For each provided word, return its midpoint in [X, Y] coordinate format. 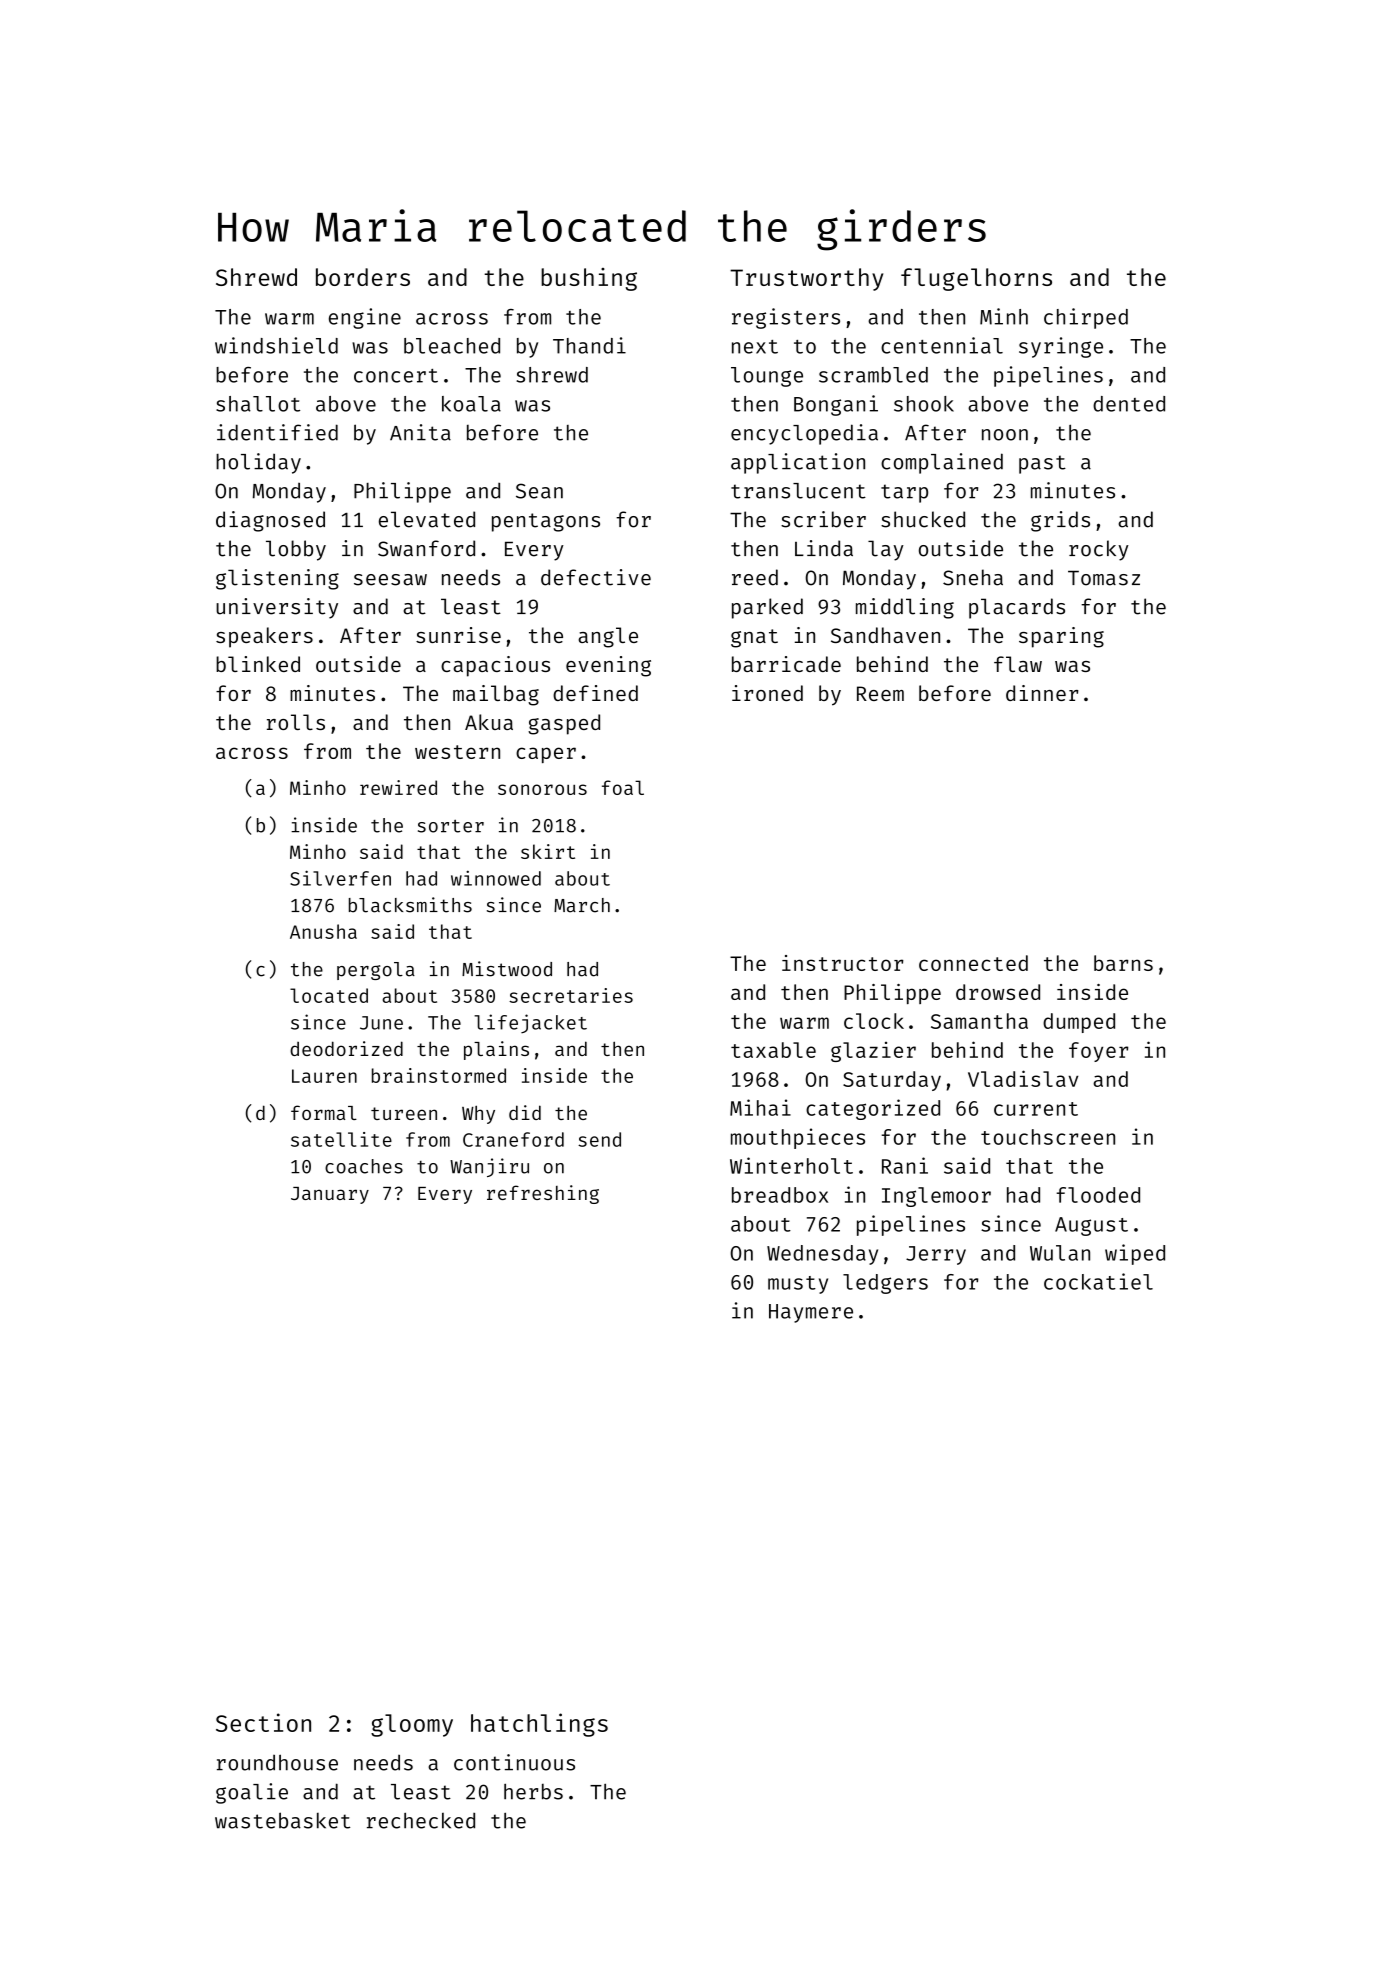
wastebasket [282, 1820]
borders [363, 277]
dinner [1042, 693]
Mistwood [507, 969]
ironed [767, 693]
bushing [589, 279]
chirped [1086, 318]
